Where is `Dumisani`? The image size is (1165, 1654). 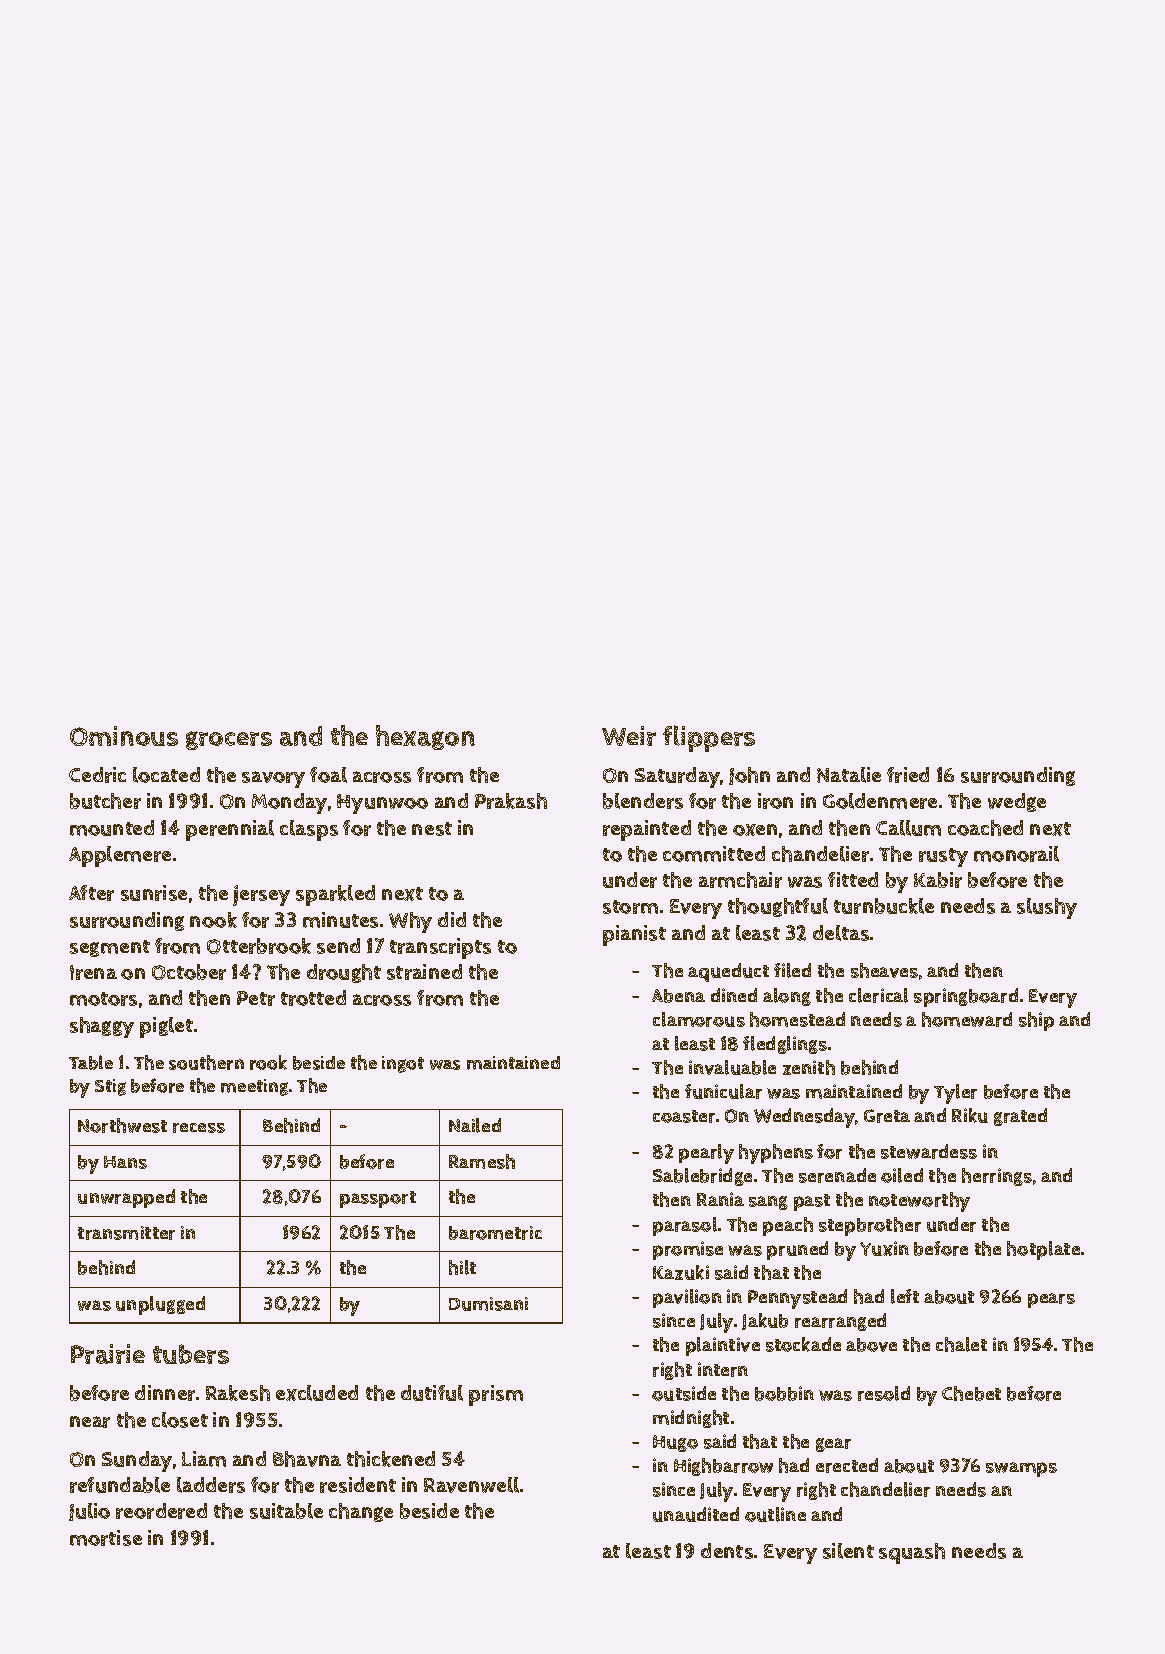
Dumisani is located at coordinates (488, 1304).
